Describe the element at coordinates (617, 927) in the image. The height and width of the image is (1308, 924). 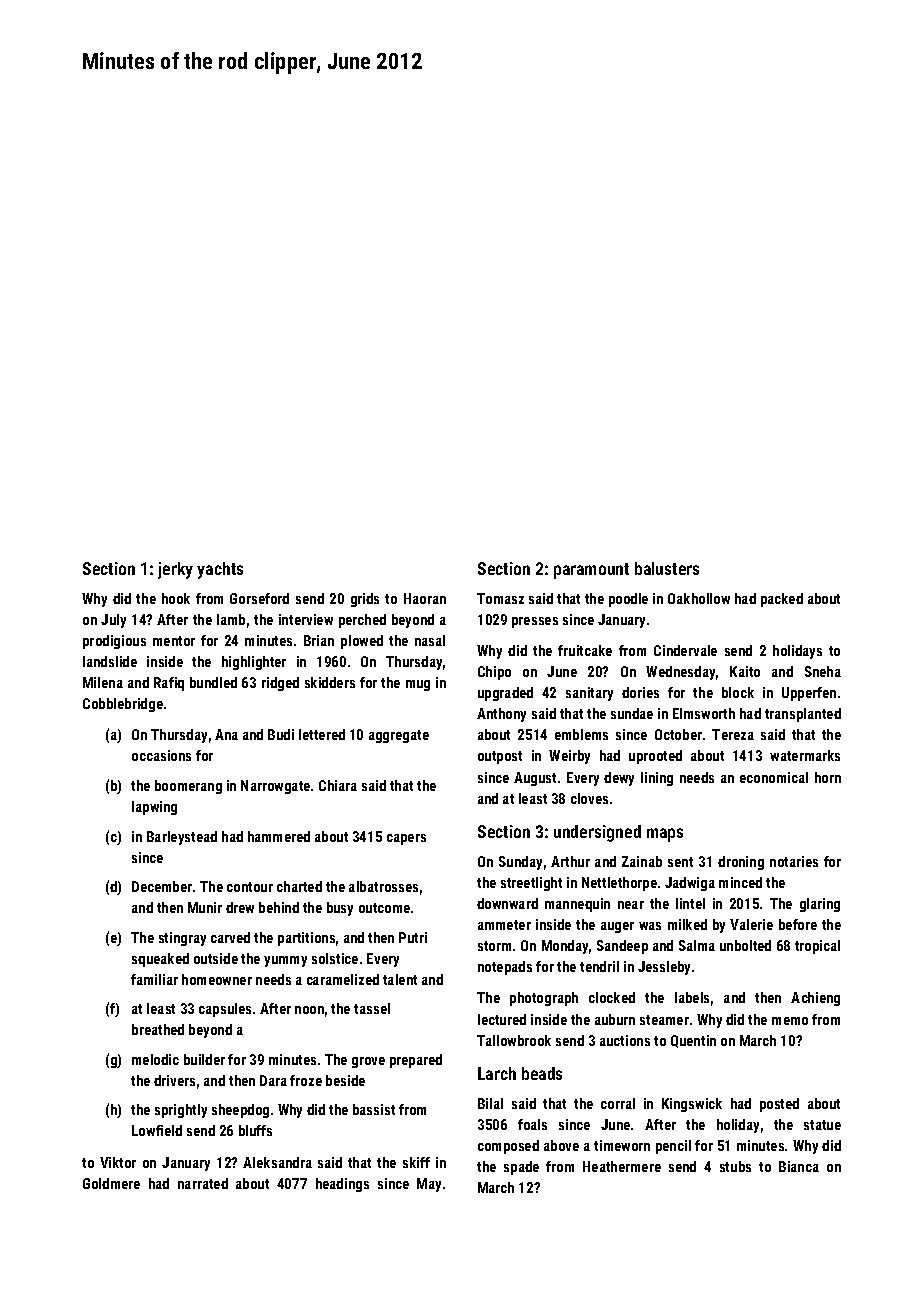
I see `auger` at that location.
